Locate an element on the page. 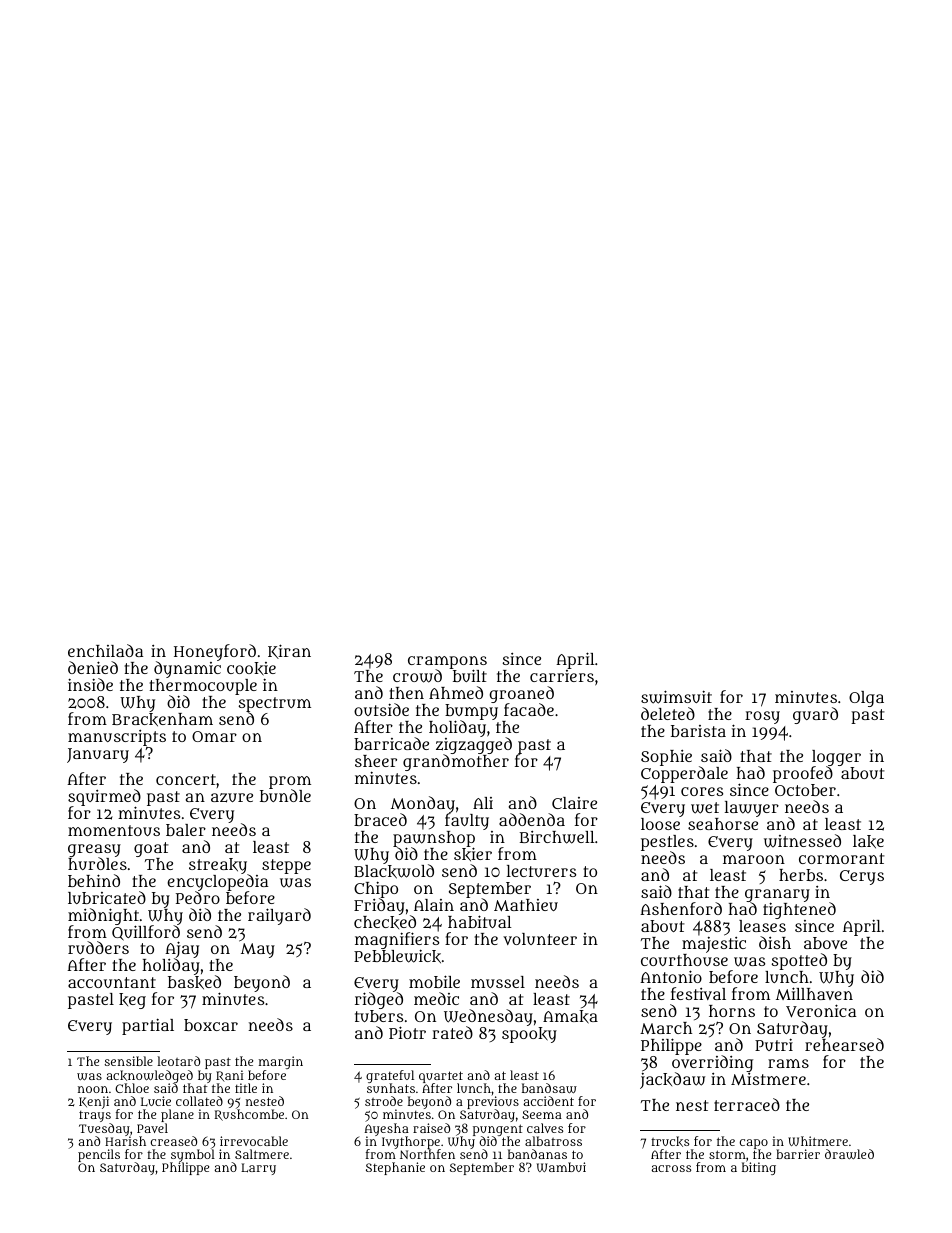  pencils is located at coordinates (99, 1156).
